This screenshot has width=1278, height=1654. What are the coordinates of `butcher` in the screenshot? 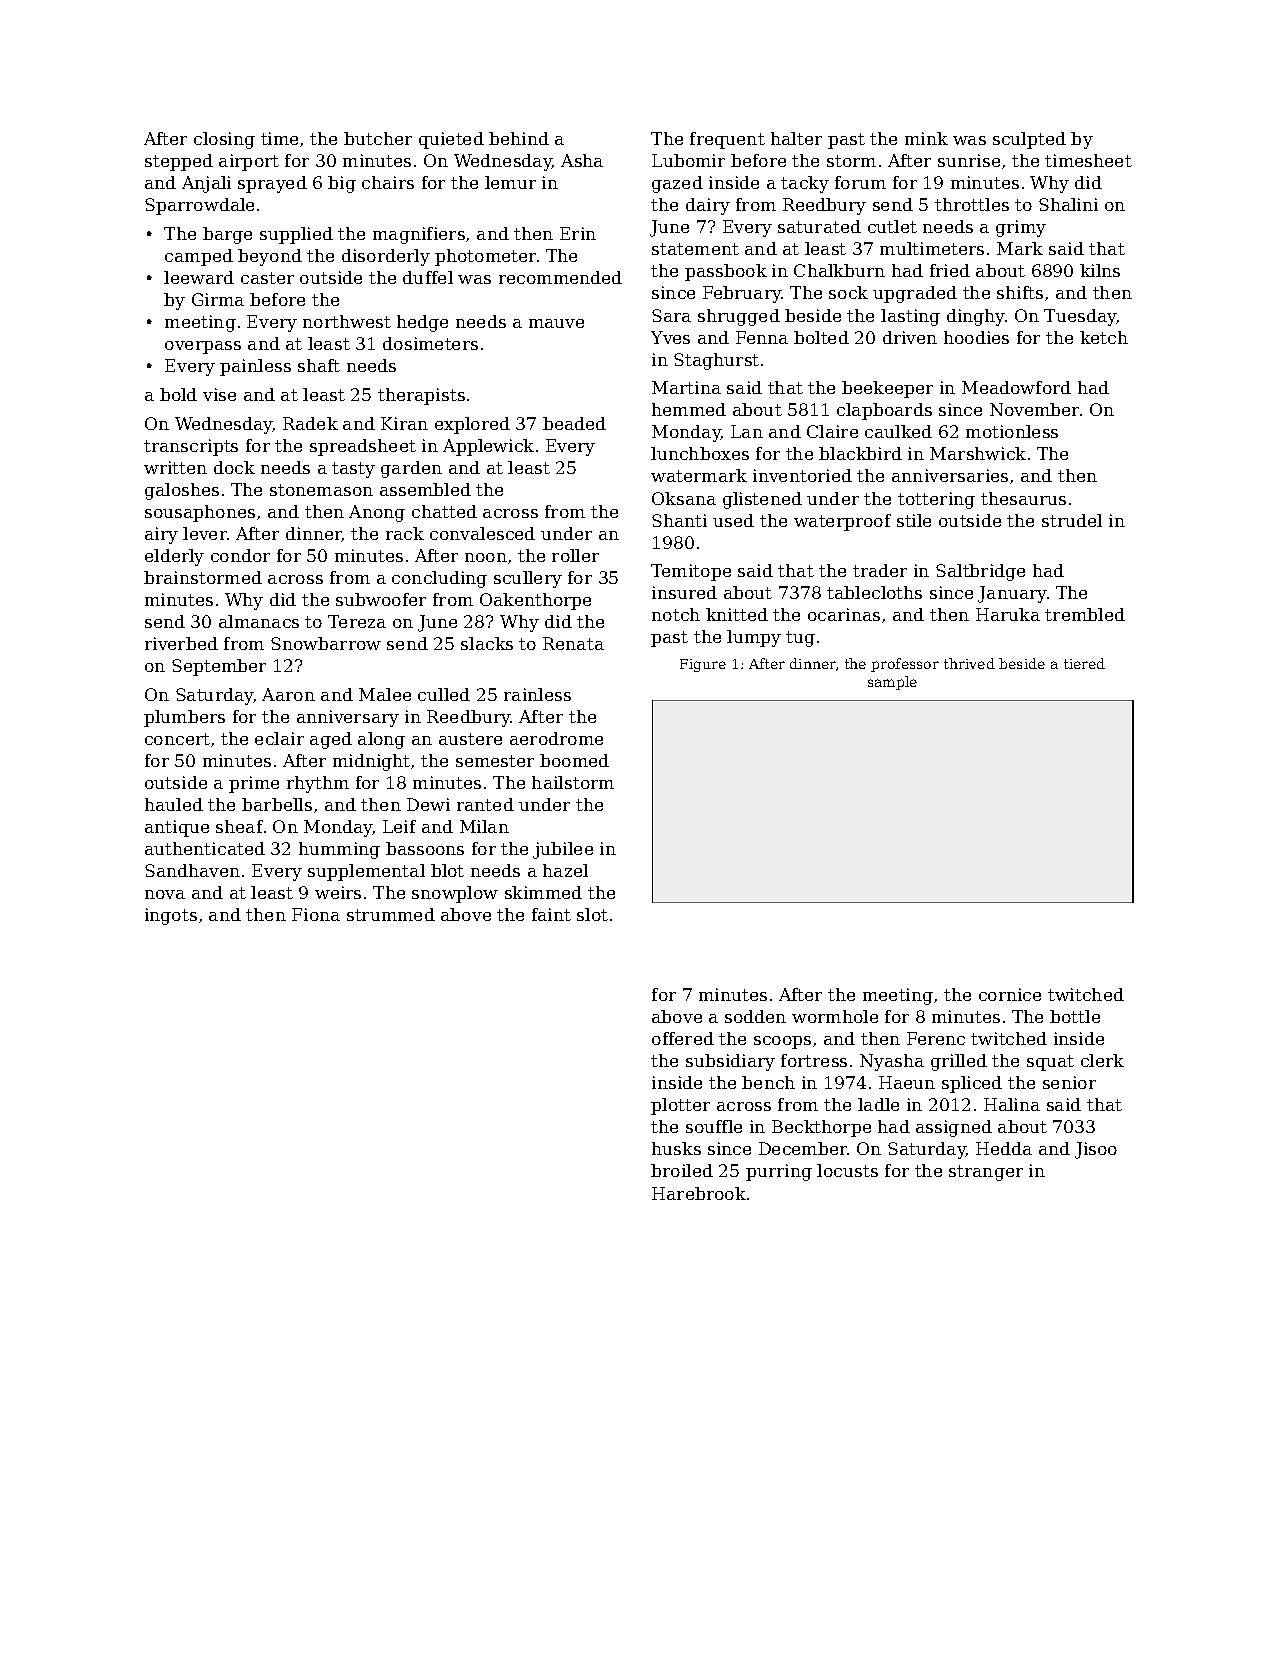 It's located at (378, 138).
